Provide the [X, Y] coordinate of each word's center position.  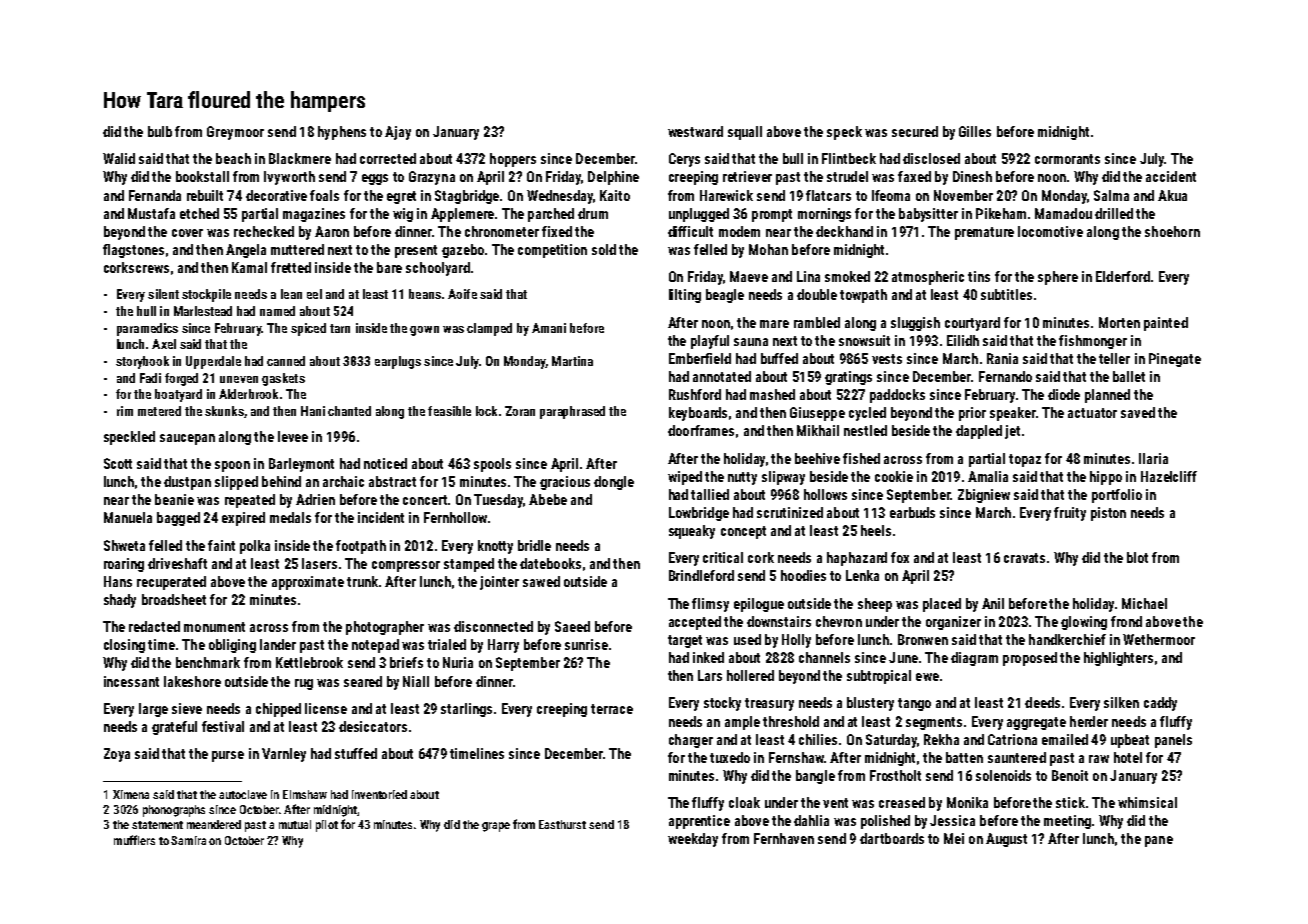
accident [1171, 176]
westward [695, 131]
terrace [612, 709]
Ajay [398, 133]
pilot [327, 826]
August [1006, 840]
